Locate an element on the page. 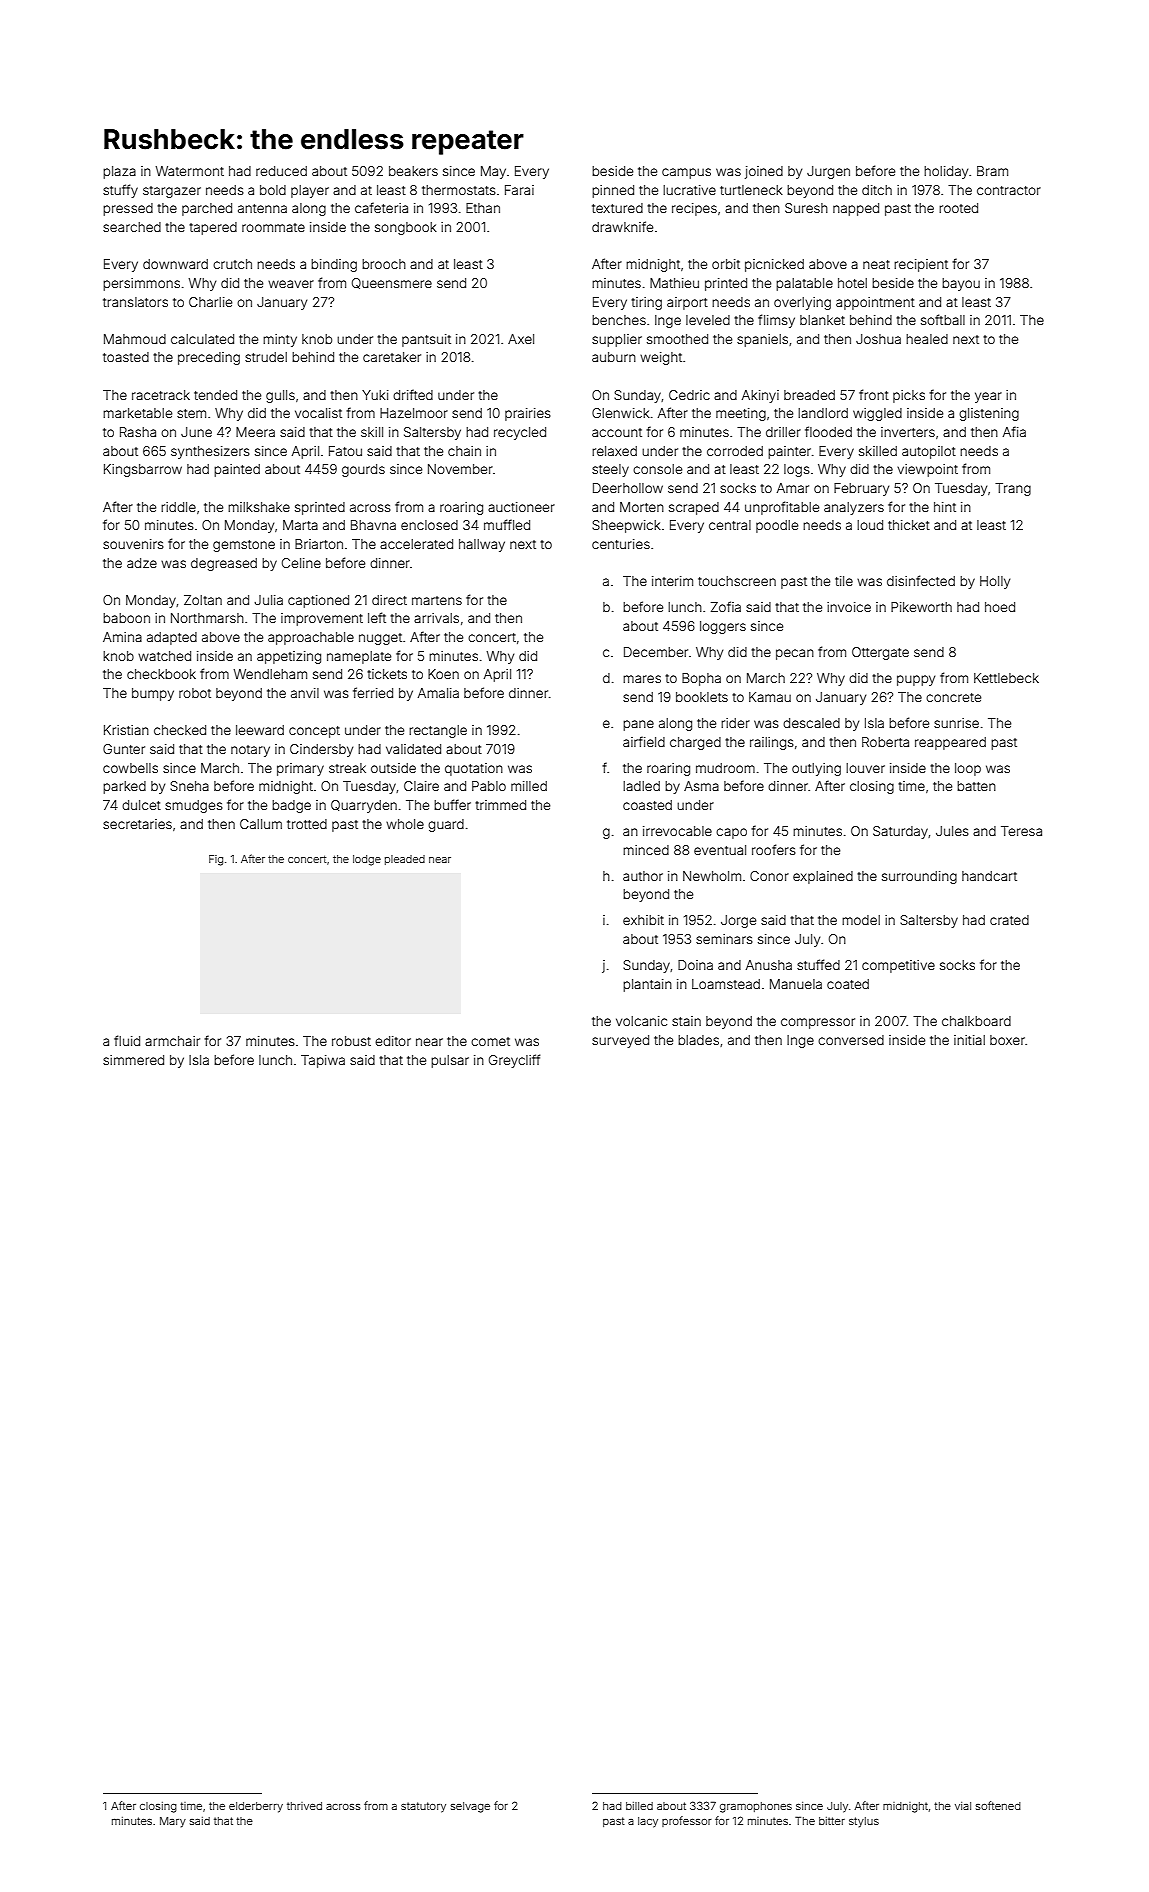 The width and height of the page is (1149, 1892). joined is located at coordinates (764, 172).
